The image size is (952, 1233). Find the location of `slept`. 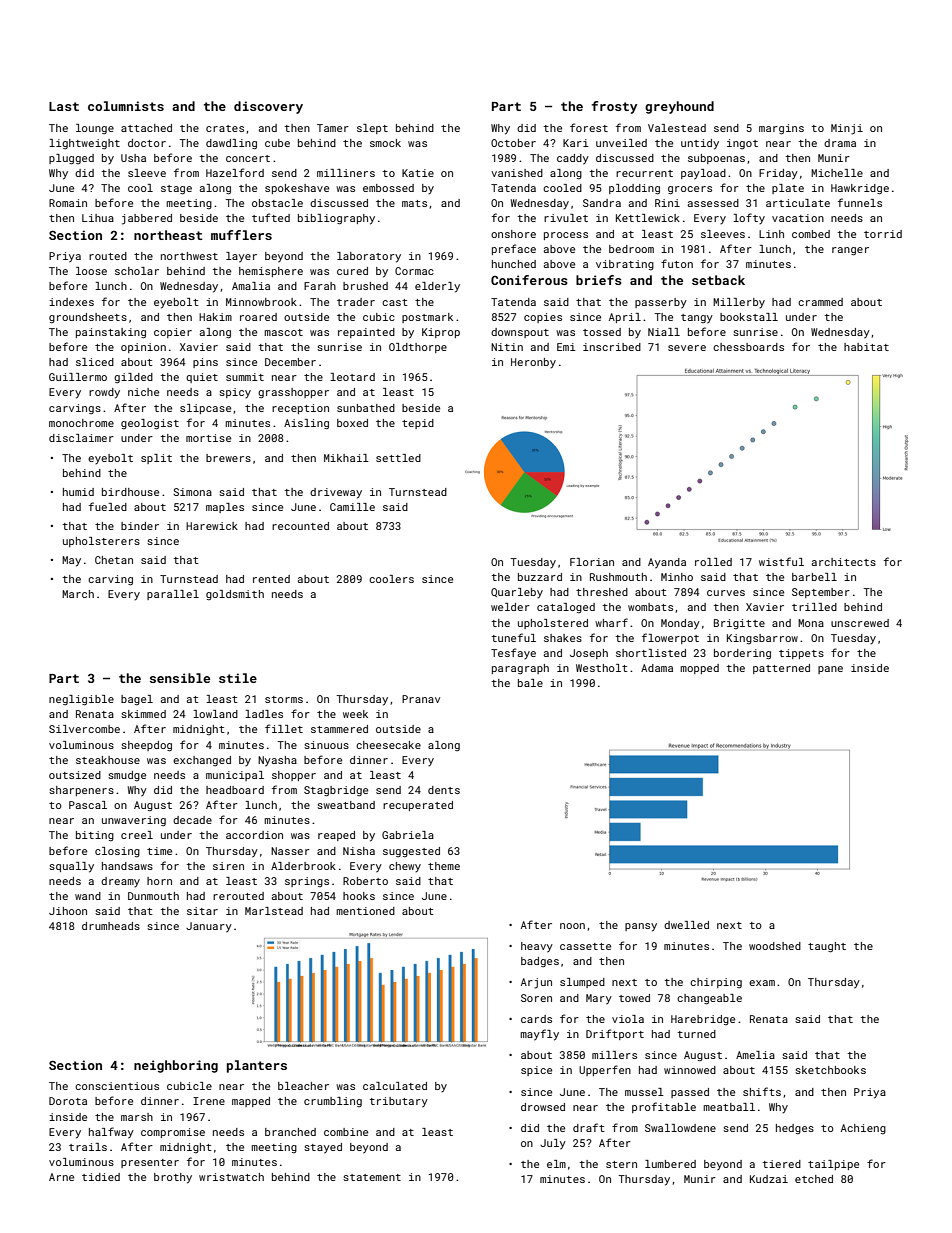

slept is located at coordinates (372, 129).
